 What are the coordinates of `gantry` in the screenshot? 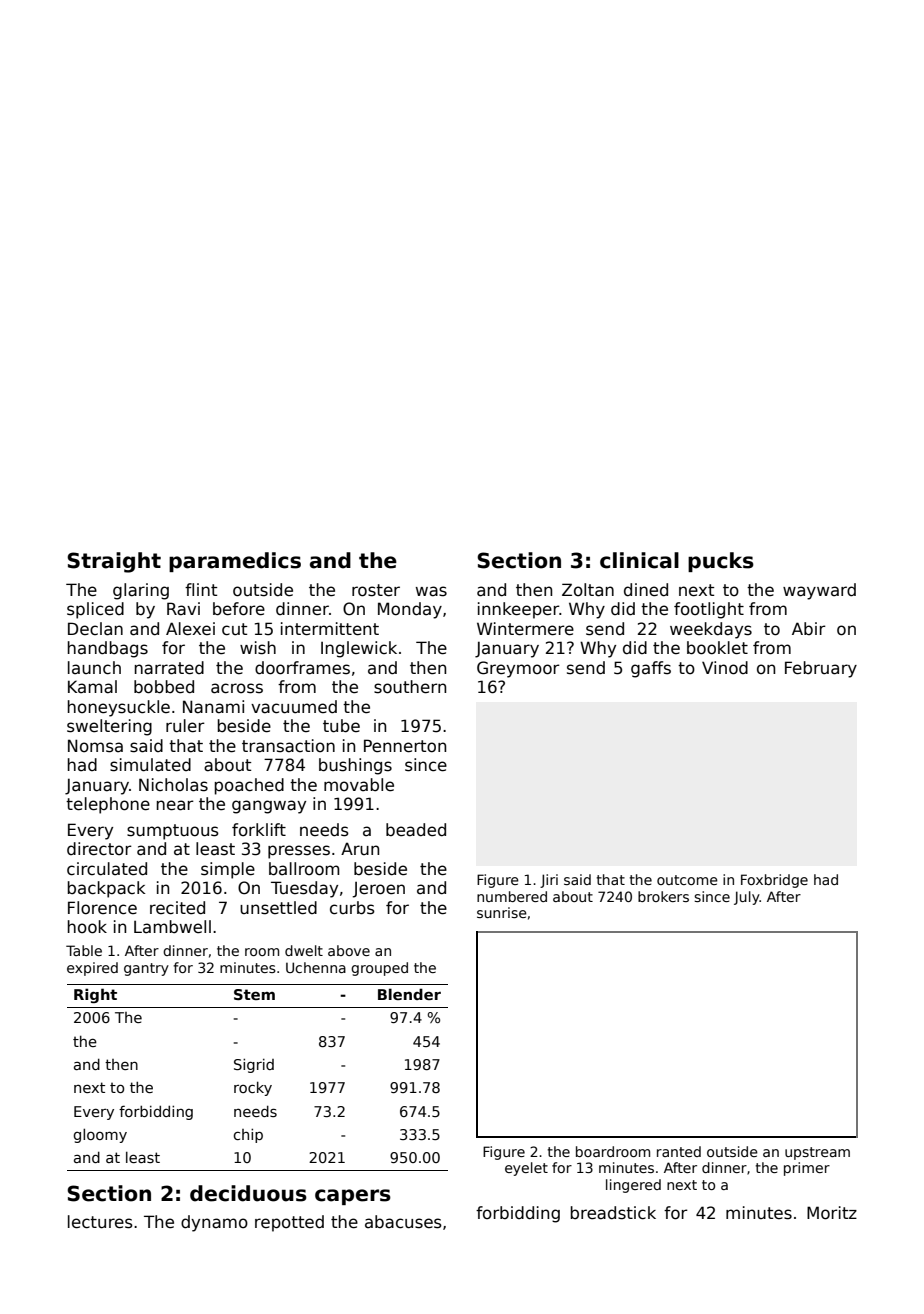 It's located at (146, 969).
